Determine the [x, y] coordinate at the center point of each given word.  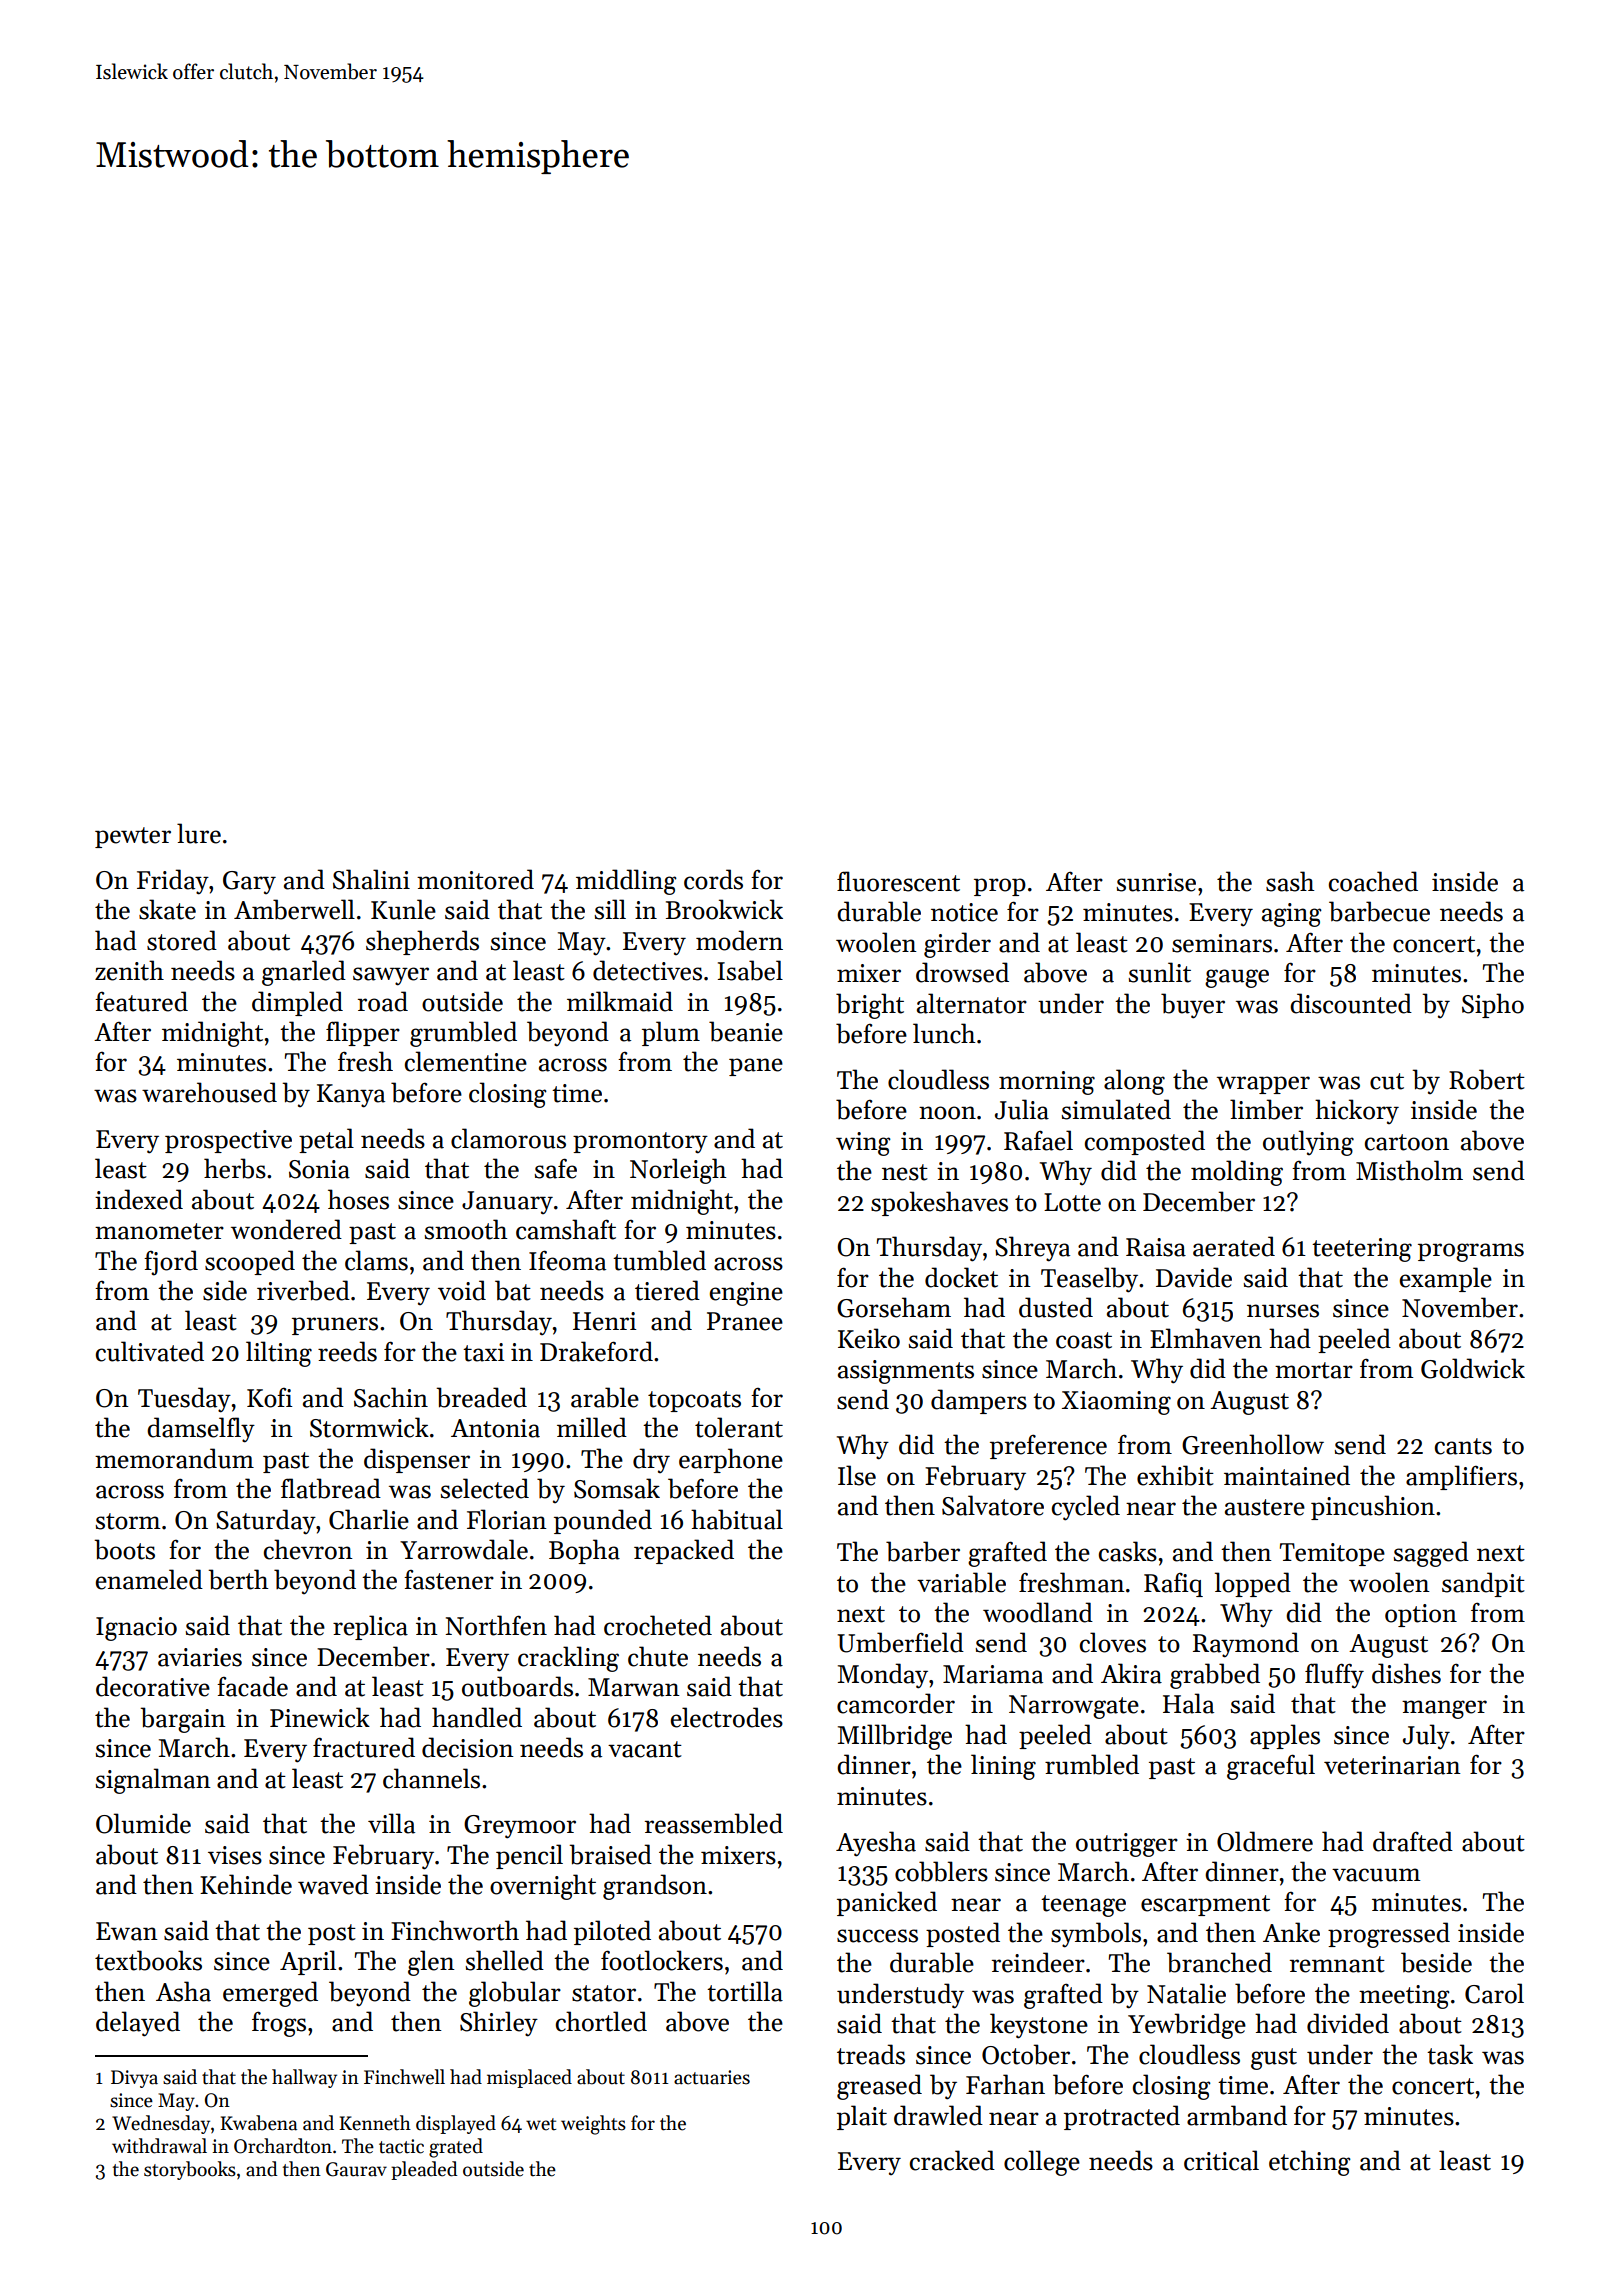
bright [870, 1006]
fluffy [1334, 1675]
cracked [952, 2160]
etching [1310, 2163]
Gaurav [356, 2169]
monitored [475, 879]
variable [961, 1582]
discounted [1351, 1003]
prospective [228, 1141]
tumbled [659, 1260]
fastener [449, 1580]
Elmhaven [1206, 1338]
